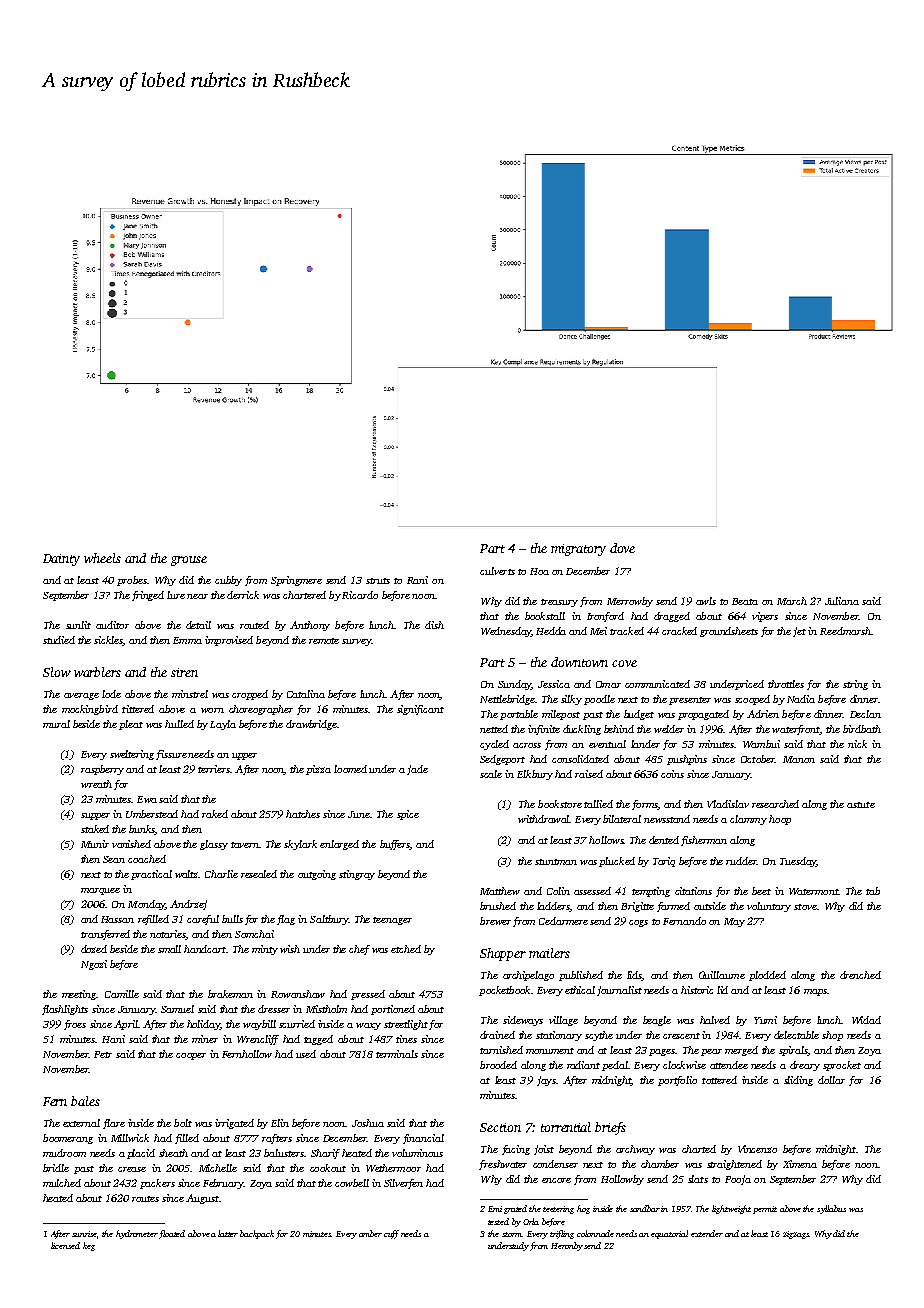 This document has width=924, height=1308. I want to click on dove, so click(622, 548).
